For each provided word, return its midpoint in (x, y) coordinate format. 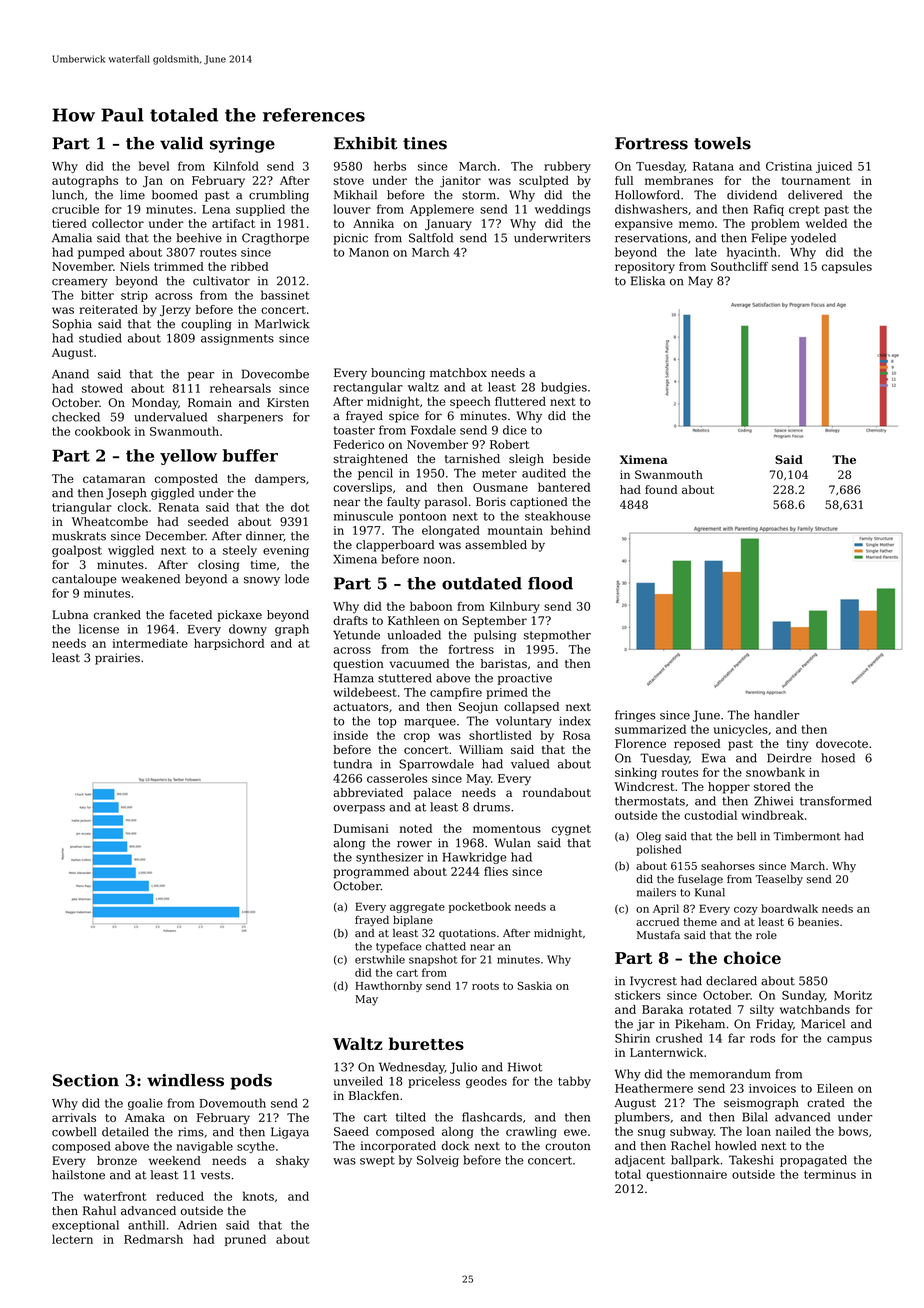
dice (515, 430)
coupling (206, 325)
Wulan (512, 843)
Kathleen (414, 620)
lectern (72, 1239)
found (661, 489)
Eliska (648, 281)
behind (571, 530)
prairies (117, 659)
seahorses (728, 865)
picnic (350, 239)
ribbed (249, 266)
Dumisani (361, 828)
